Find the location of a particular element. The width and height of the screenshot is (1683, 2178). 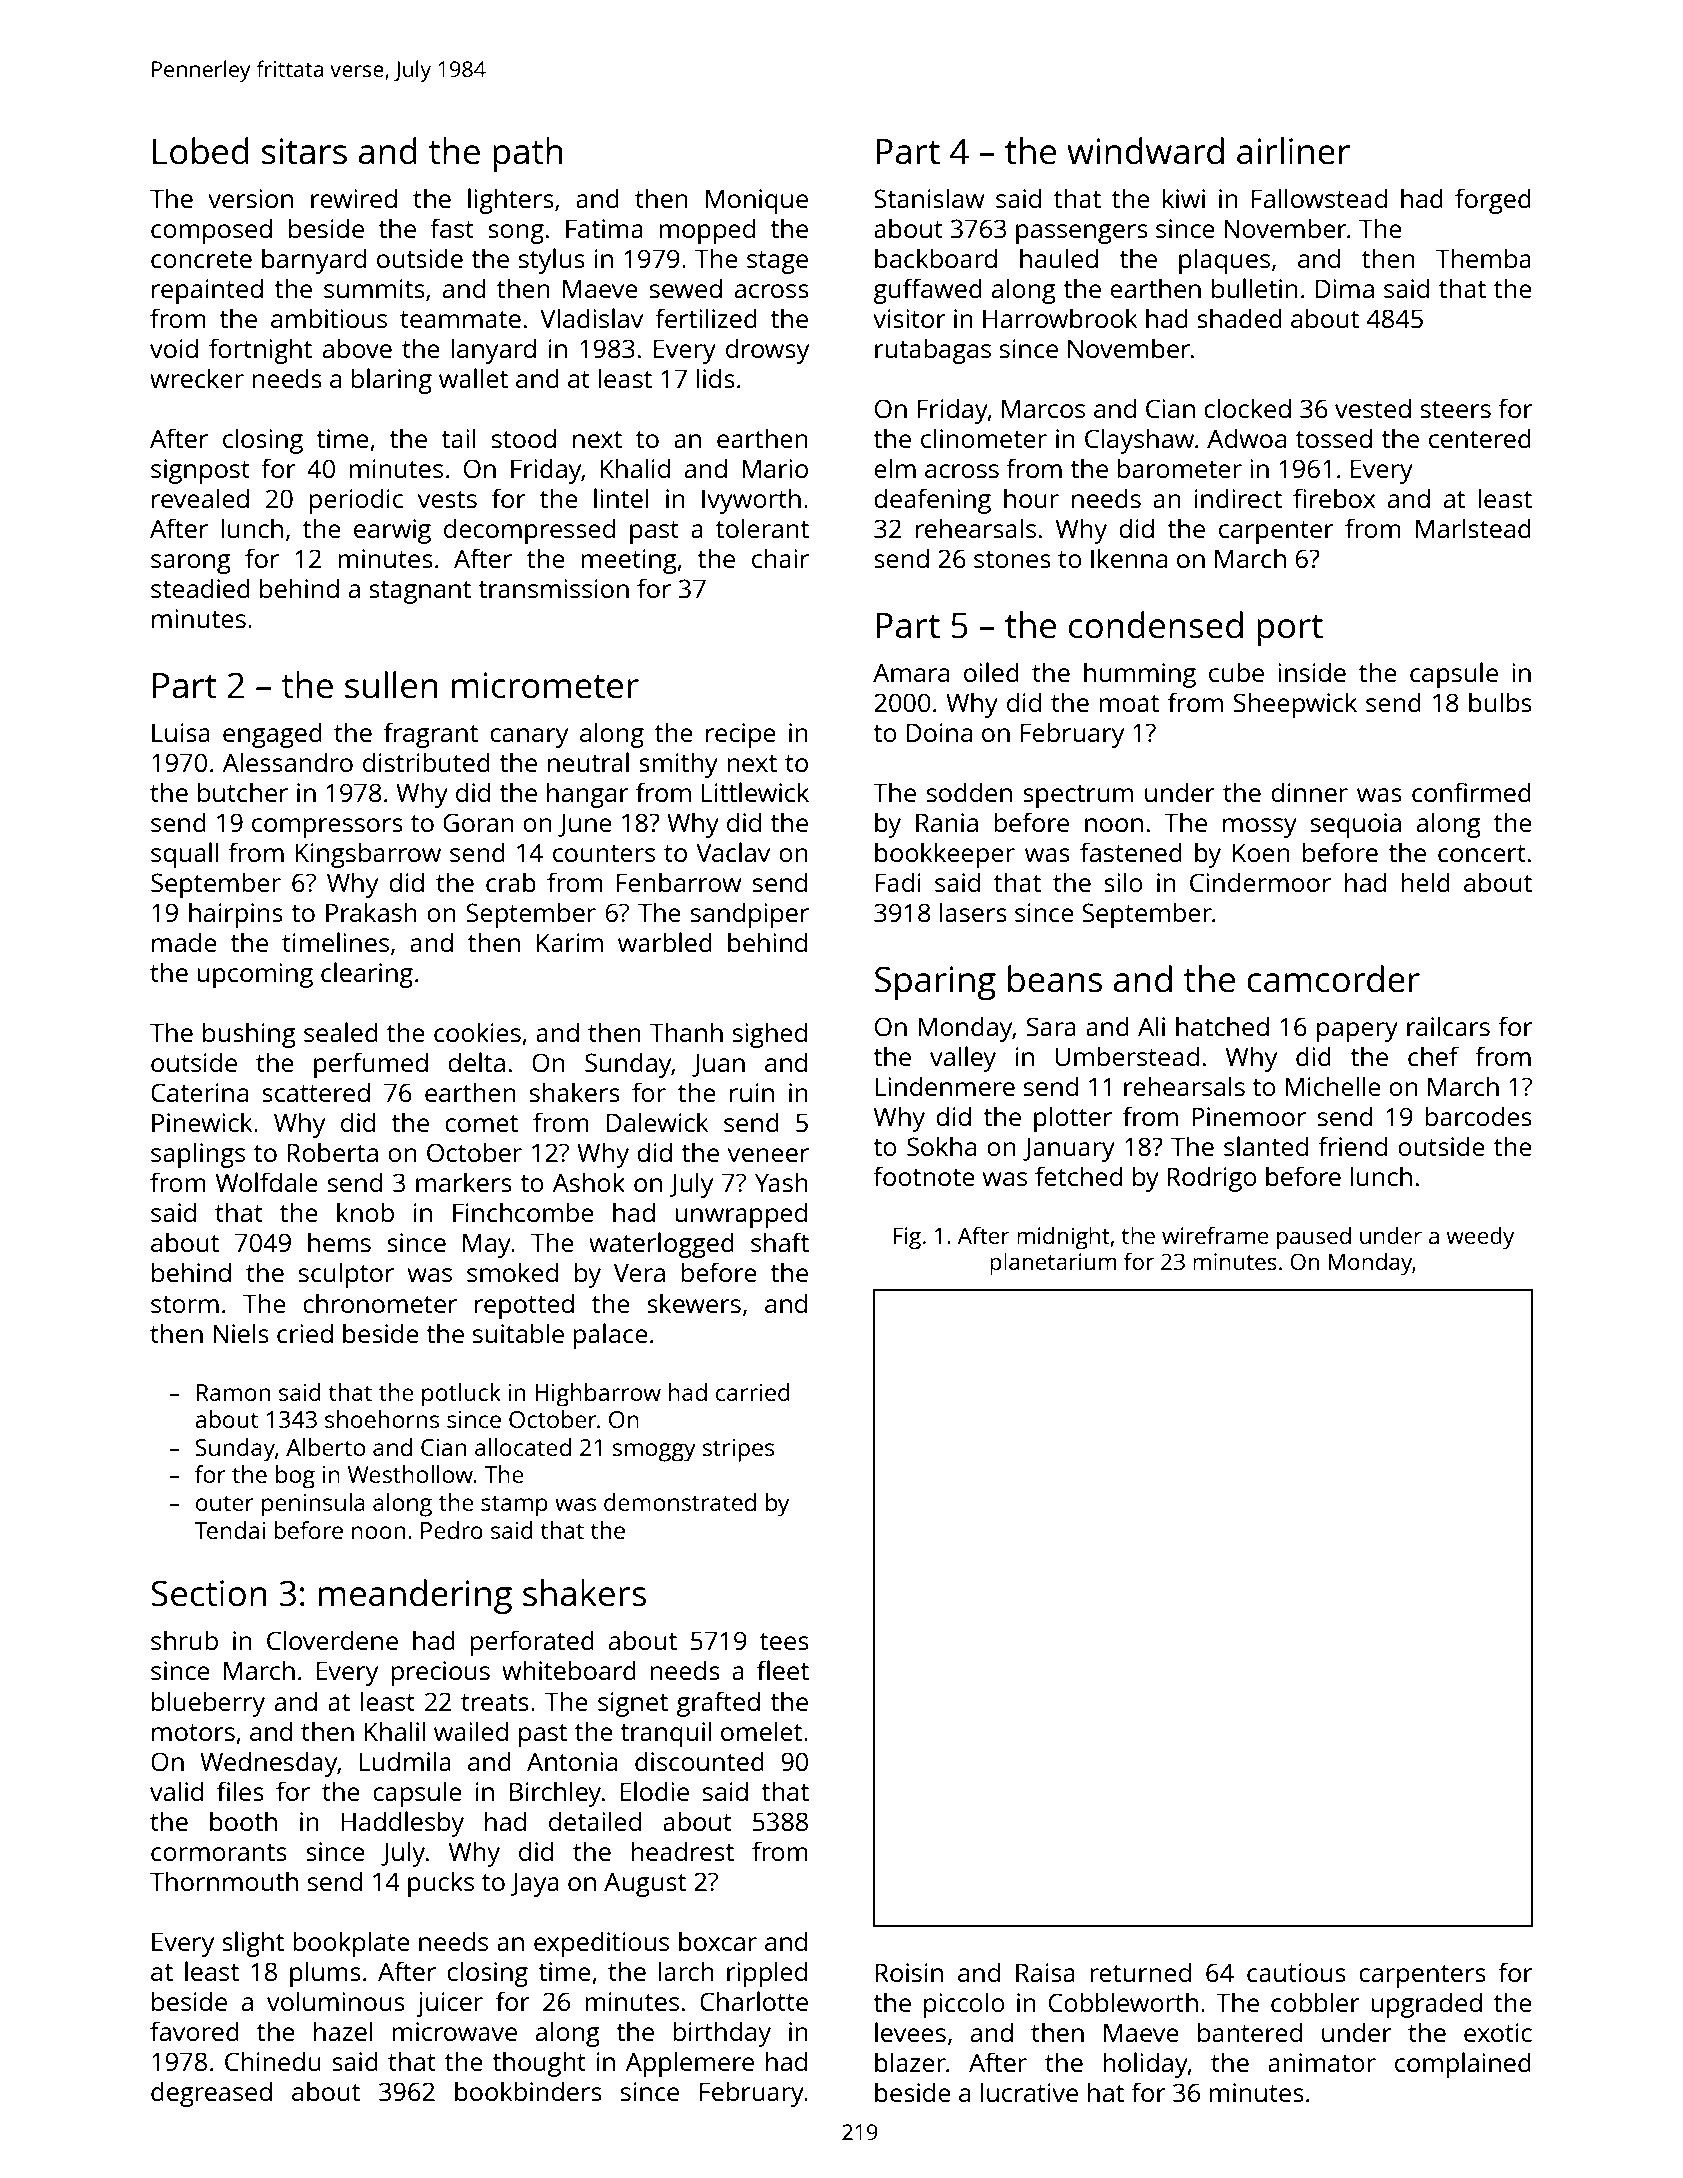

weedy is located at coordinates (1480, 1238).
